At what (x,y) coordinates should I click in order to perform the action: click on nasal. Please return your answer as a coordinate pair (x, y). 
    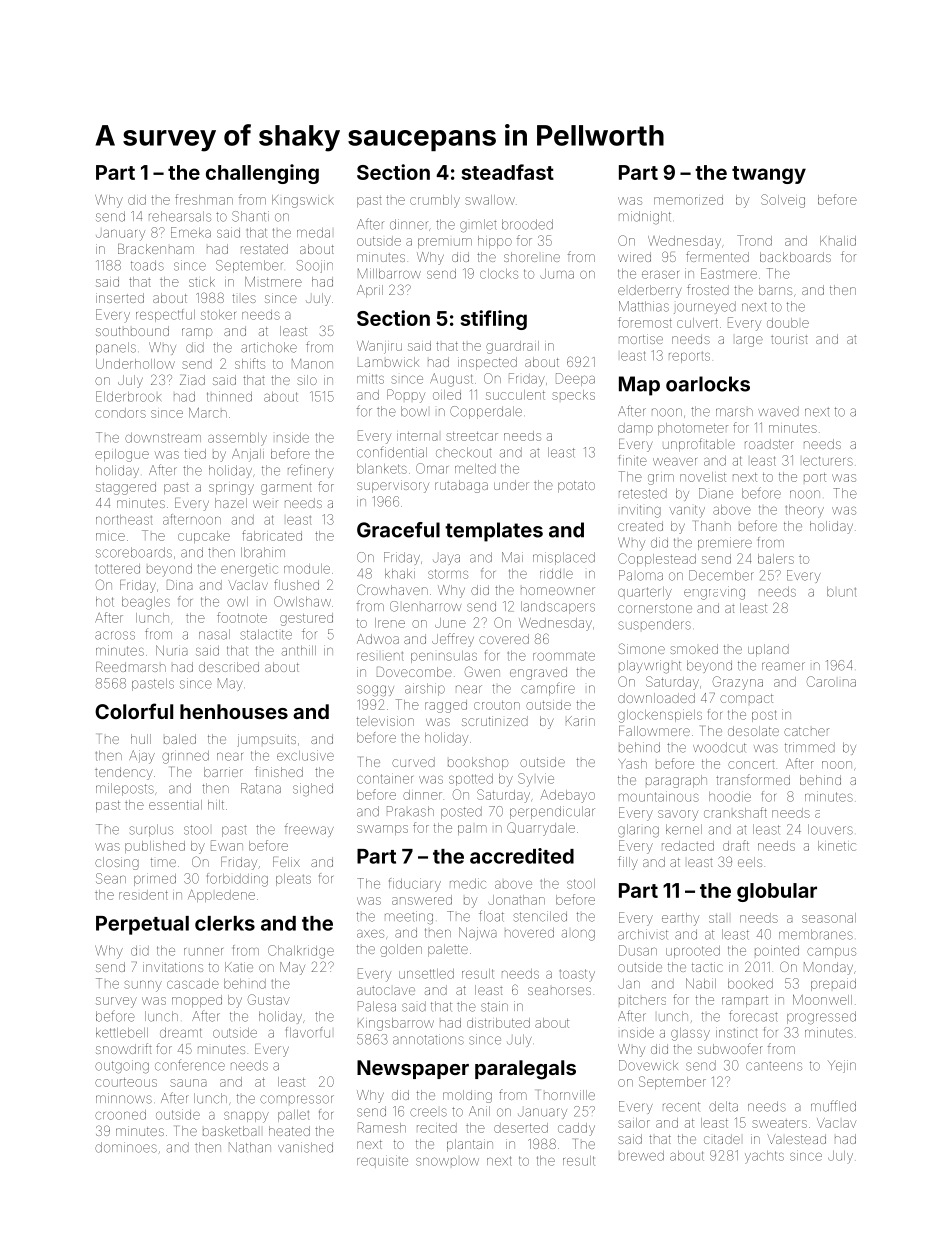
    Looking at the image, I should click on (214, 634).
